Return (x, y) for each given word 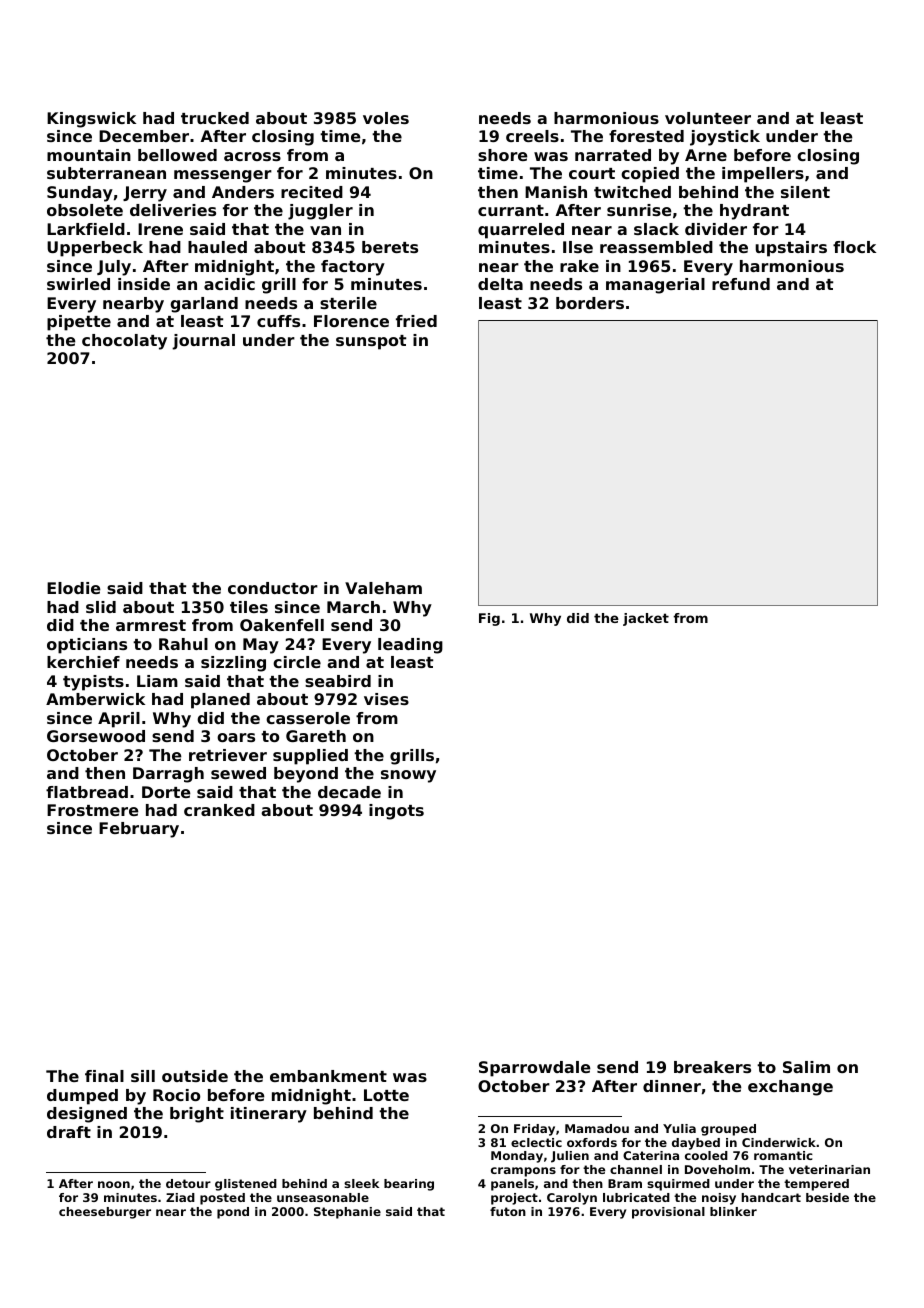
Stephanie (347, 1213)
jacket (646, 619)
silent (805, 192)
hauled (217, 247)
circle (297, 662)
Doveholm (717, 1169)
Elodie (74, 588)
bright (197, 1115)
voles (386, 118)
